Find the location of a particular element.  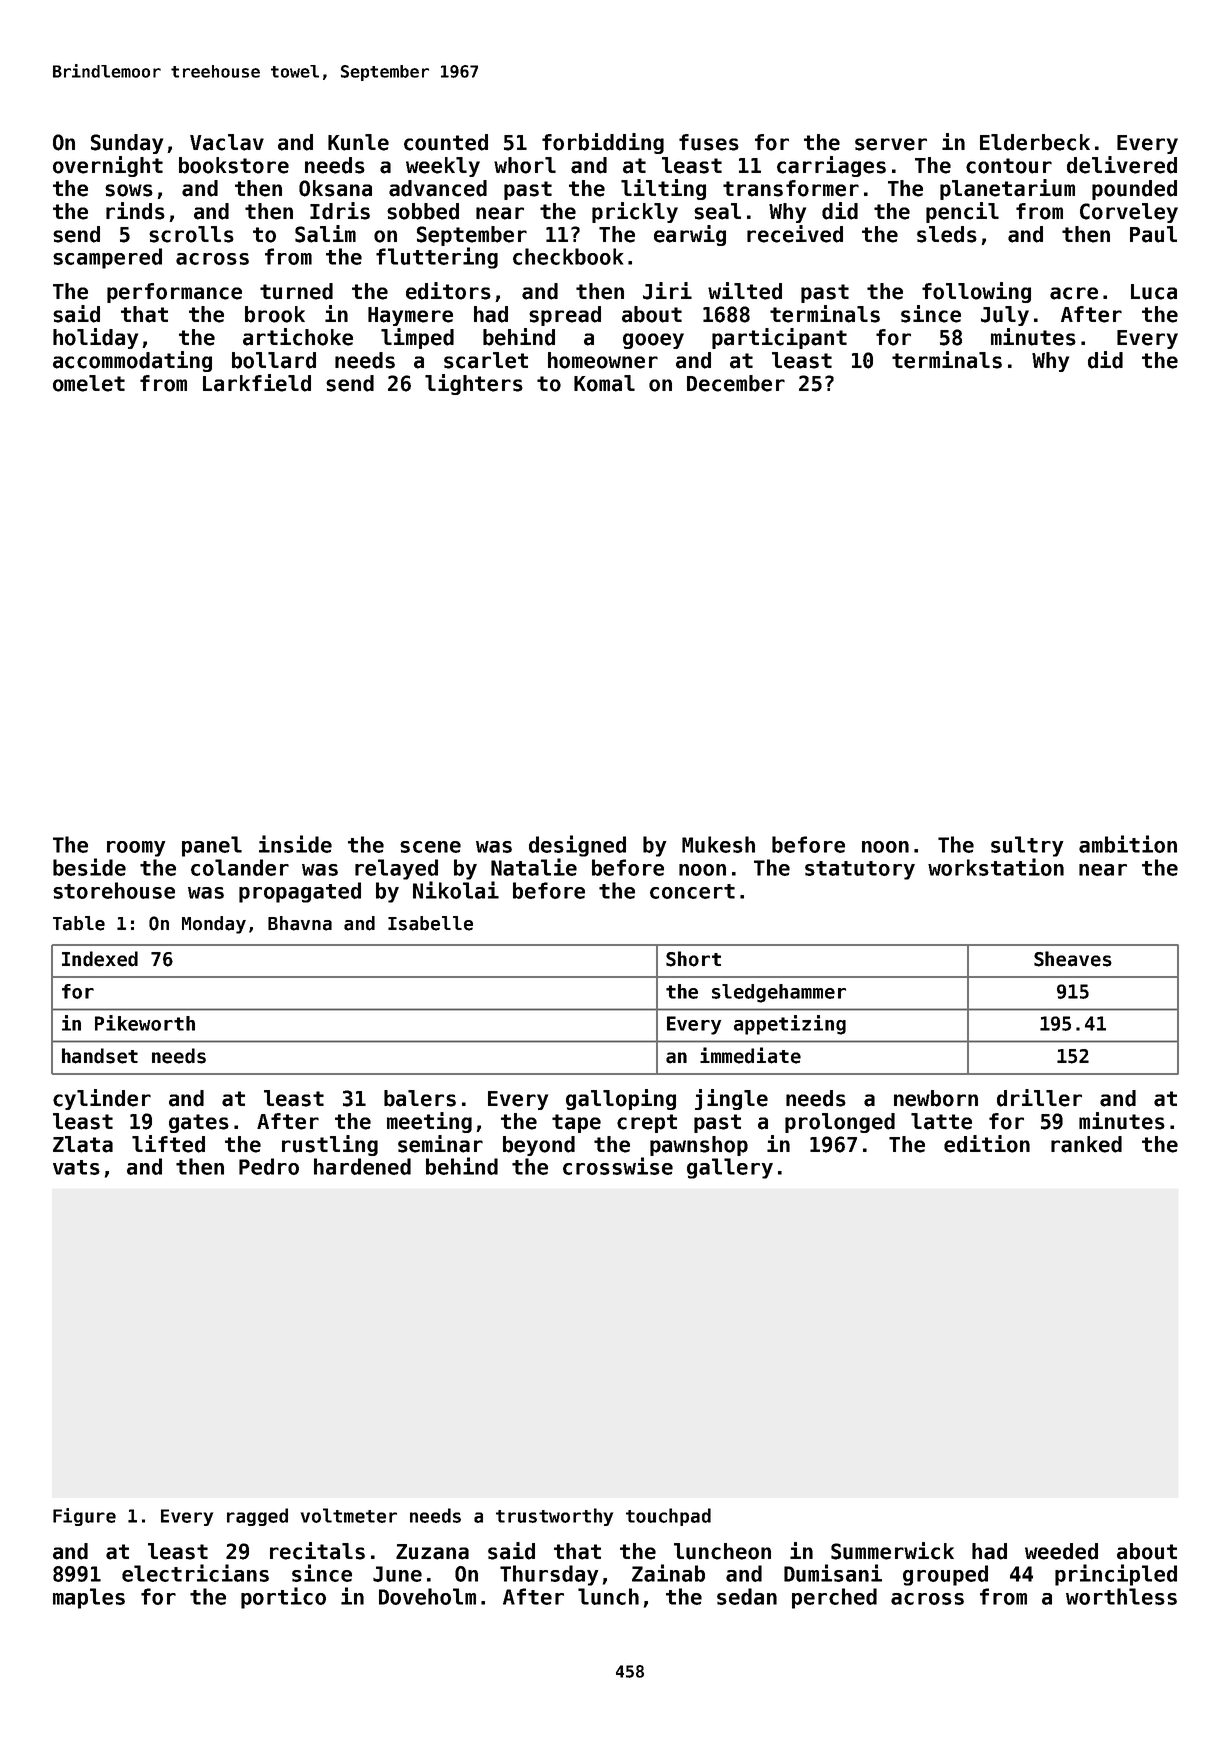

scene is located at coordinates (430, 847).
